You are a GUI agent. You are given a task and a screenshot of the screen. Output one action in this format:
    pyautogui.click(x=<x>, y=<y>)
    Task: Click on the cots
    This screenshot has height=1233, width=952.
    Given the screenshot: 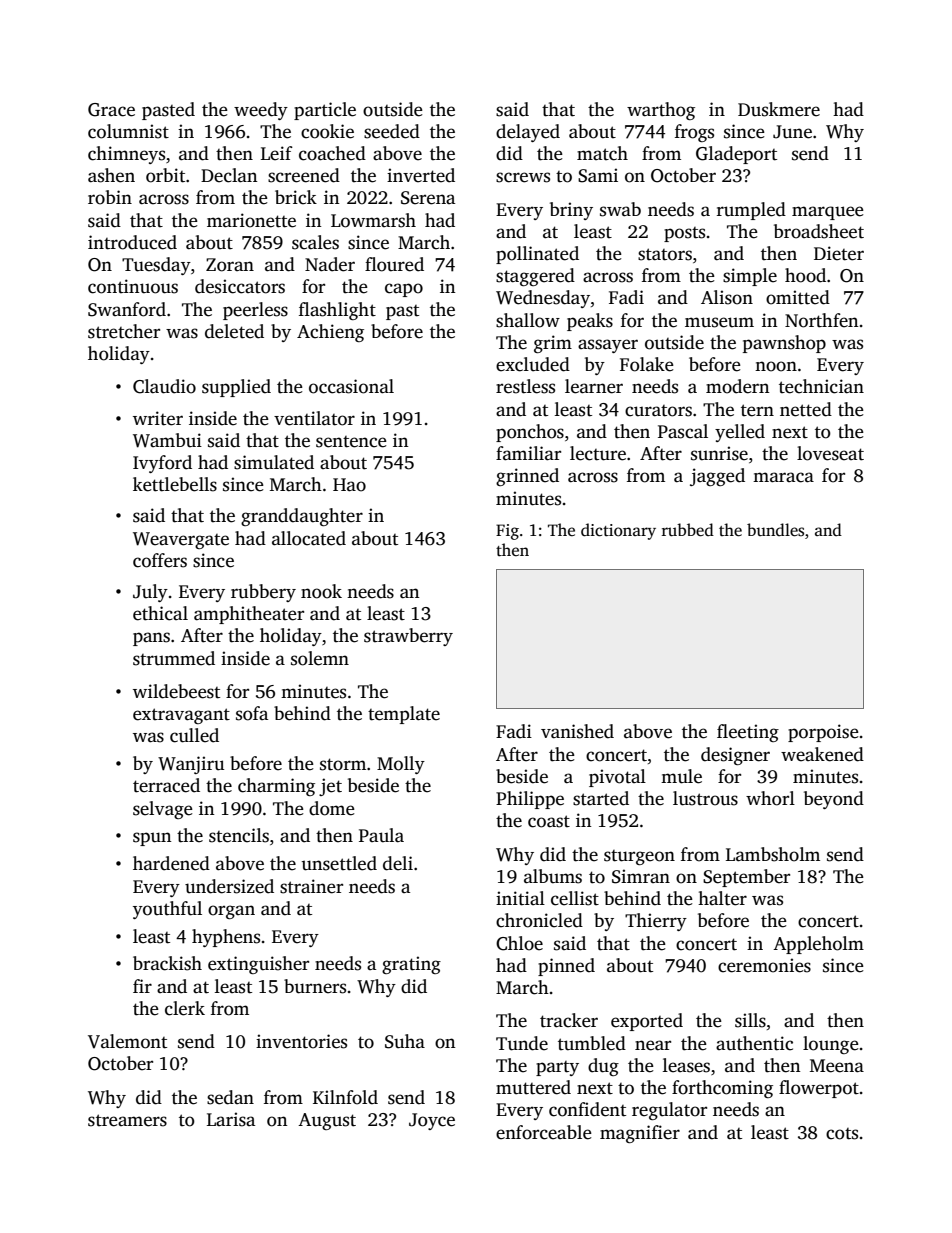 What is the action you would take?
    pyautogui.click(x=842, y=1134)
